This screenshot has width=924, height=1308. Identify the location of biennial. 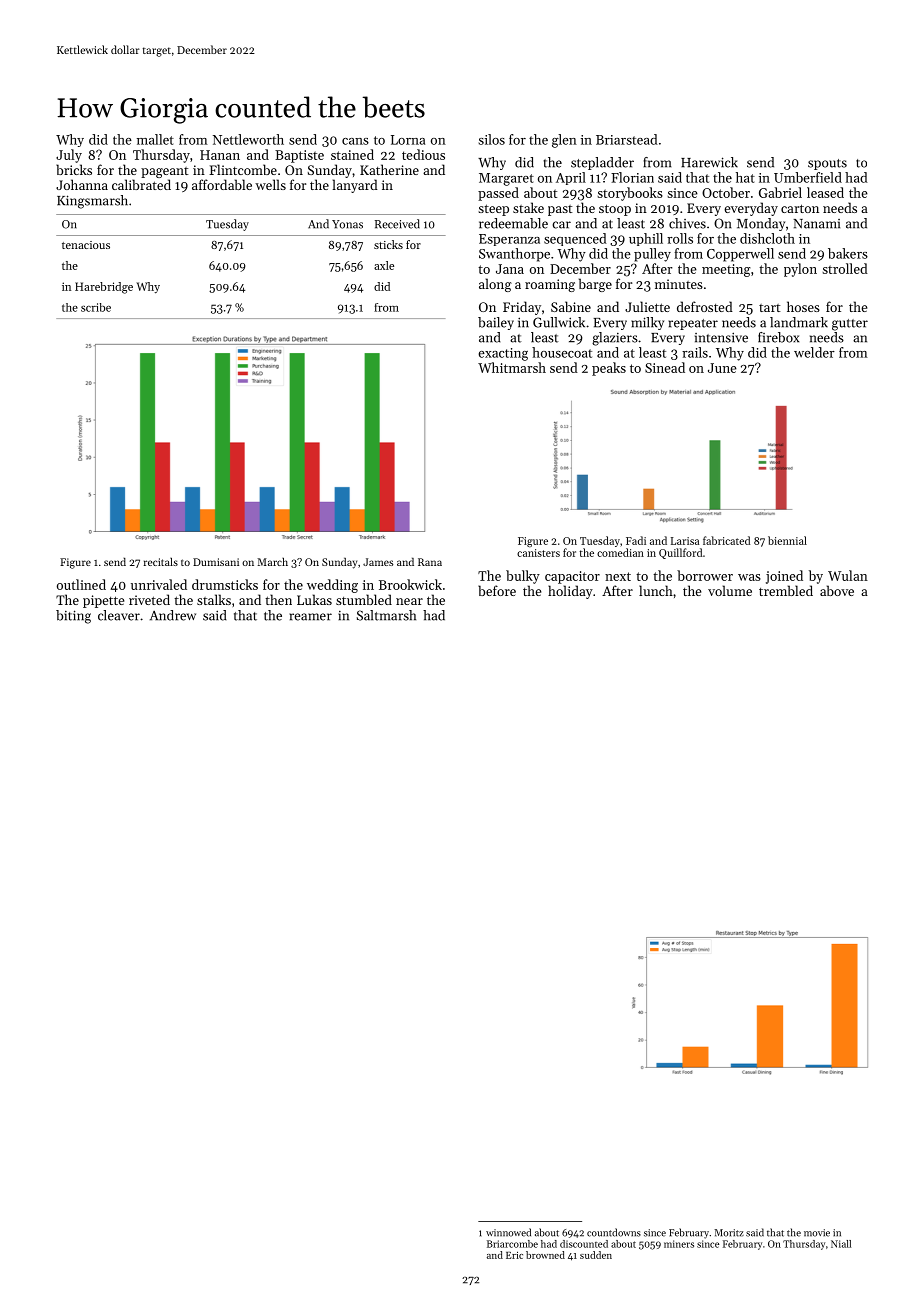
(787, 540).
